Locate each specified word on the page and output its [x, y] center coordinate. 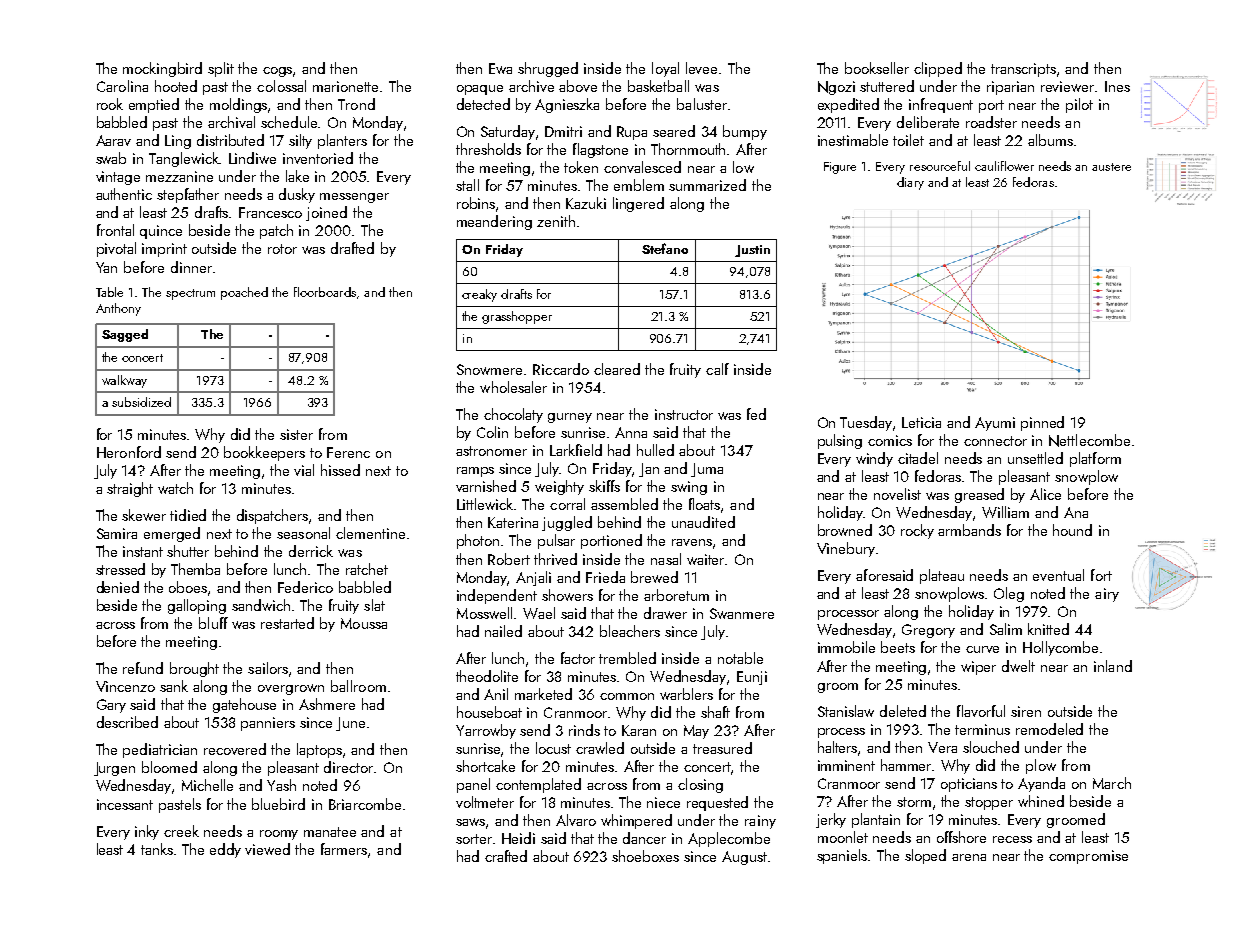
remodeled [1049, 729]
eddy [225, 850]
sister [296, 434]
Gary [111, 706]
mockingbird [162, 69]
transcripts [1023, 70]
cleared [617, 369]
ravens [692, 542]
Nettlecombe [1089, 440]
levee [701, 68]
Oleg [1009, 594]
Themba [195, 569]
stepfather [188, 195]
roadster [991, 122]
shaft [715, 712]
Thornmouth [688, 149]
